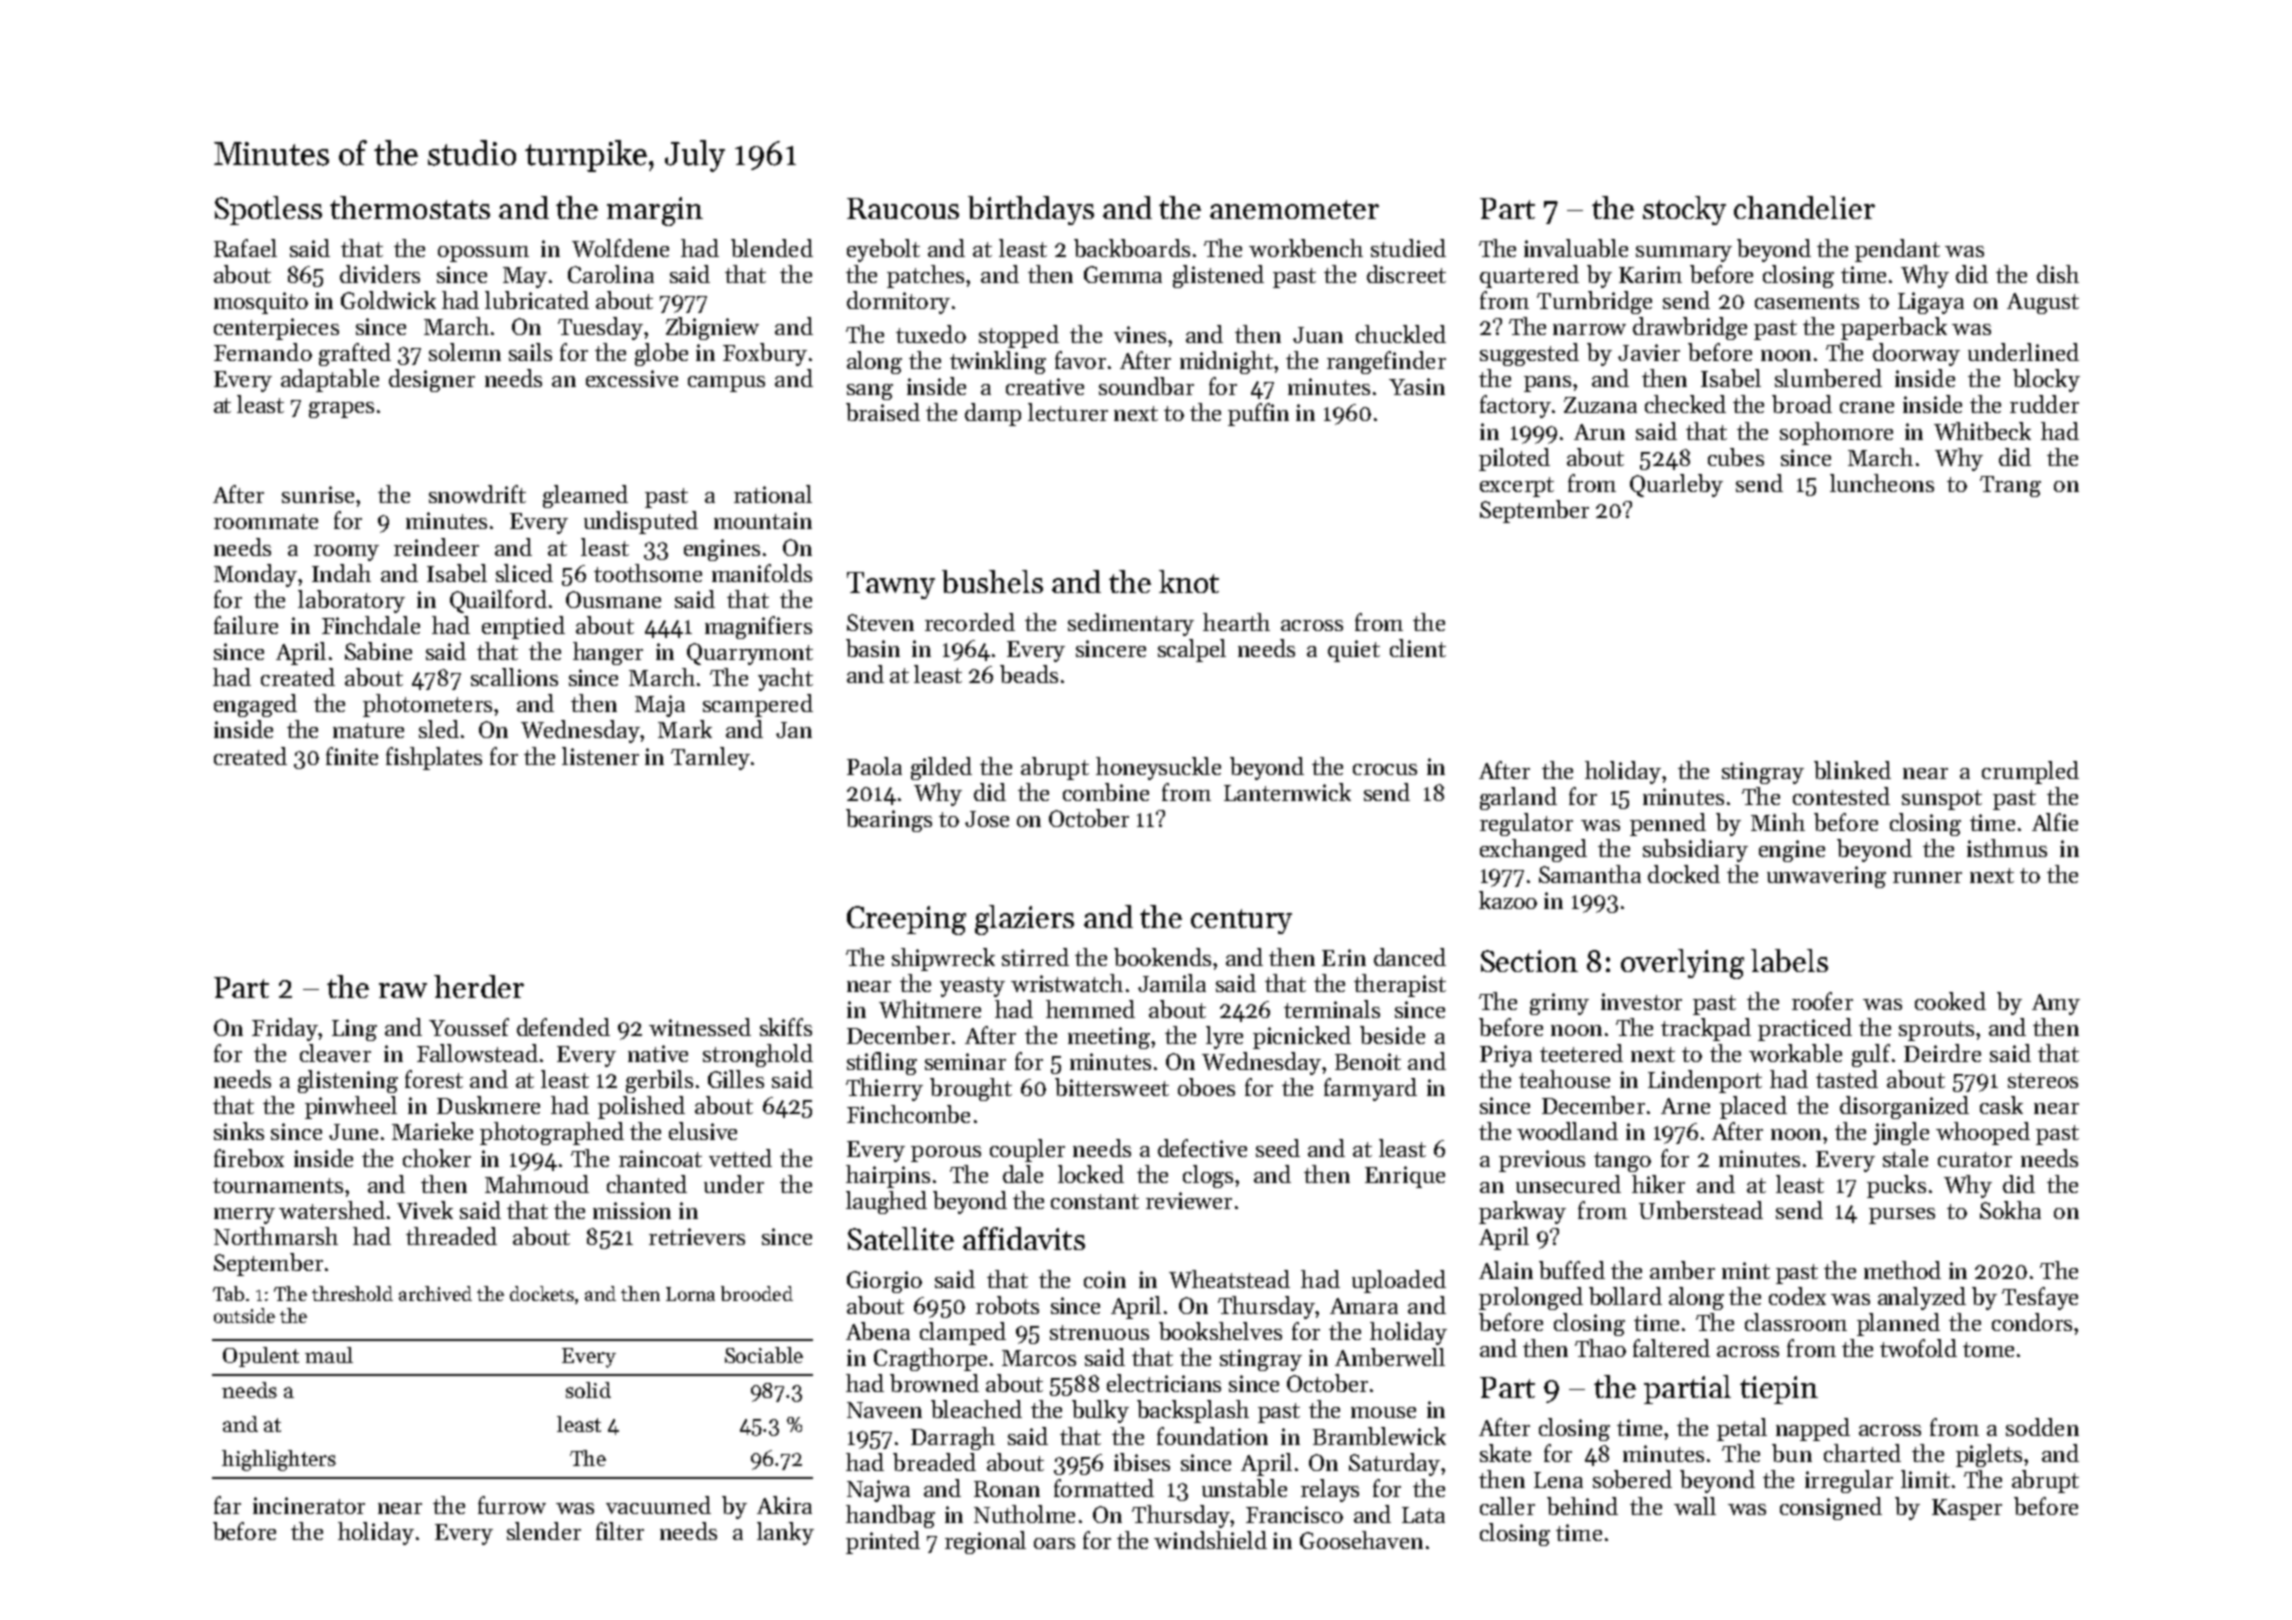  I want to click on stereos, so click(2043, 1080).
